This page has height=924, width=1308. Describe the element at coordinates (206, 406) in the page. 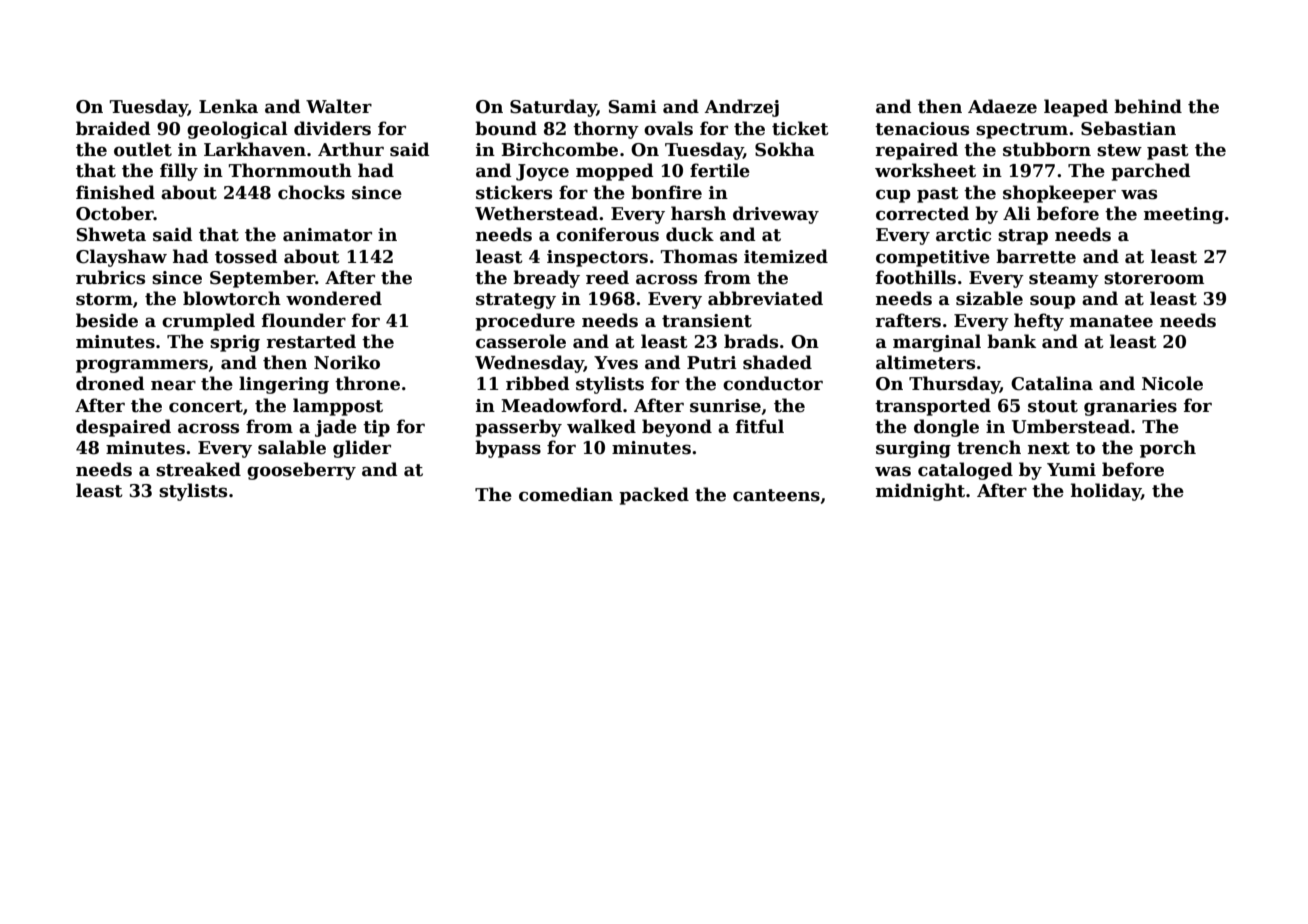

I see `concert` at that location.
